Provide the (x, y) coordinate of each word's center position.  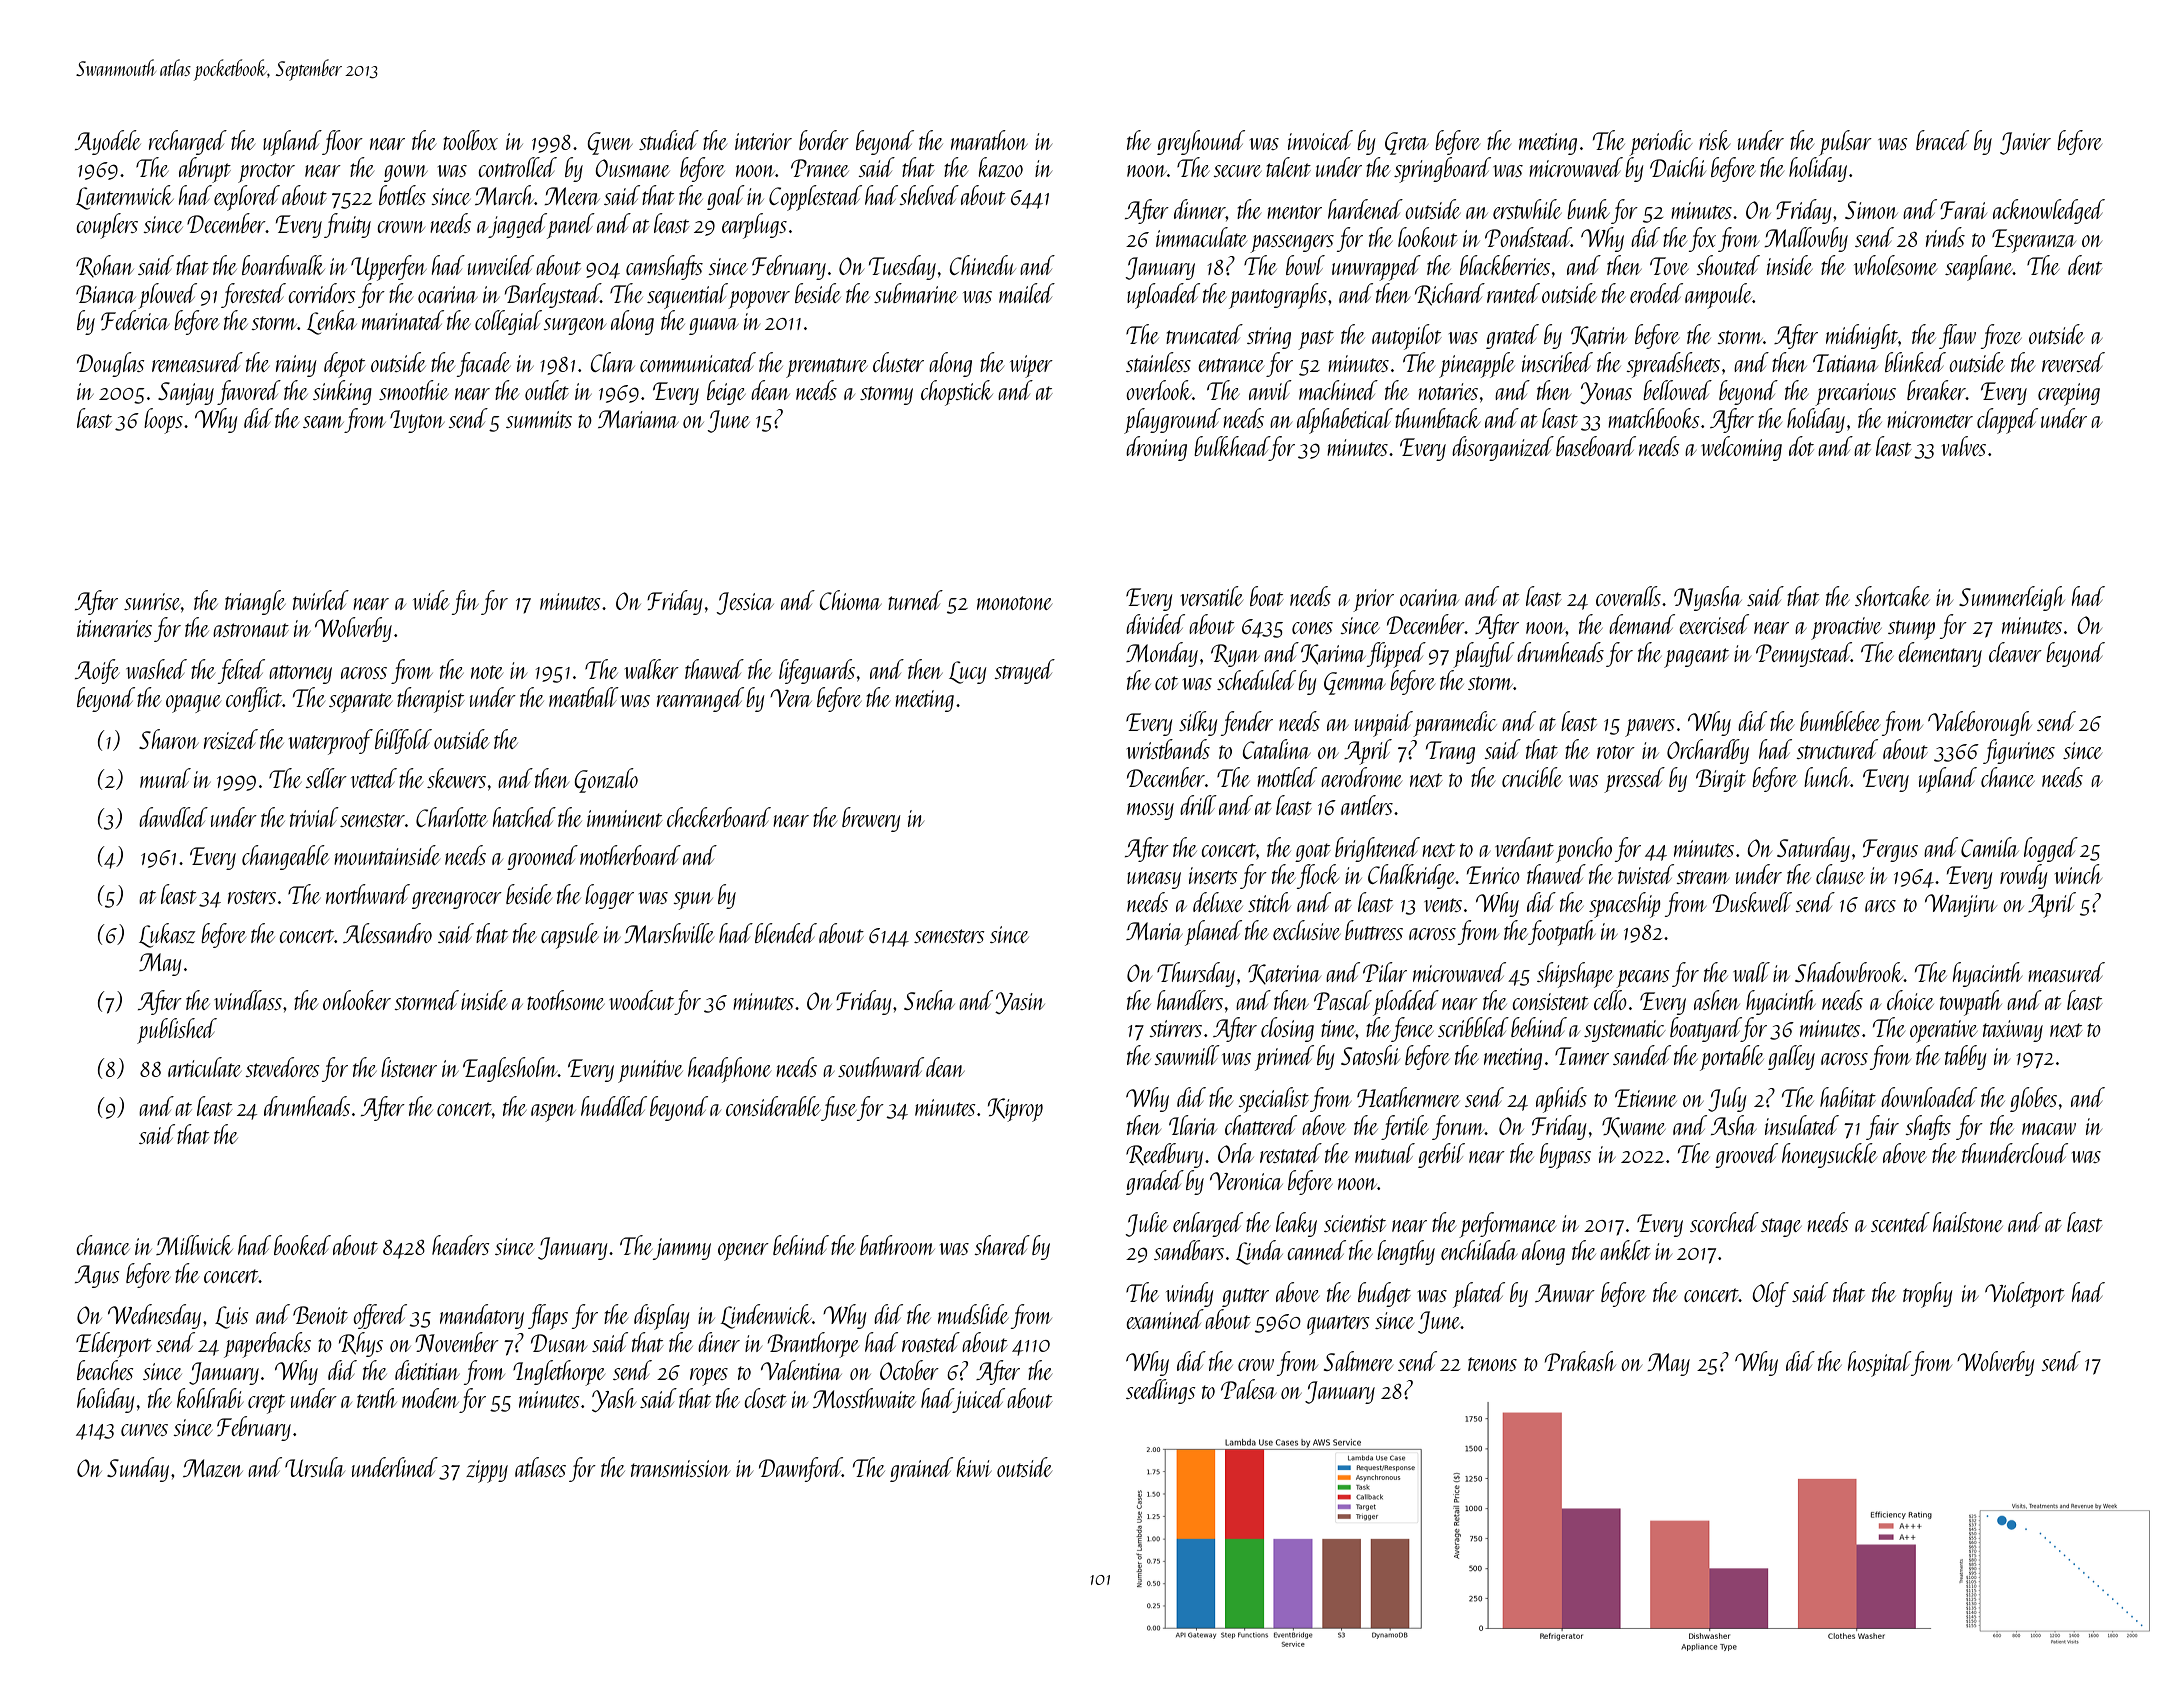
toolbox (470, 140)
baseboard (1596, 446)
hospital (1879, 1364)
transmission (680, 1468)
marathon (989, 140)
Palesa (1248, 1389)
